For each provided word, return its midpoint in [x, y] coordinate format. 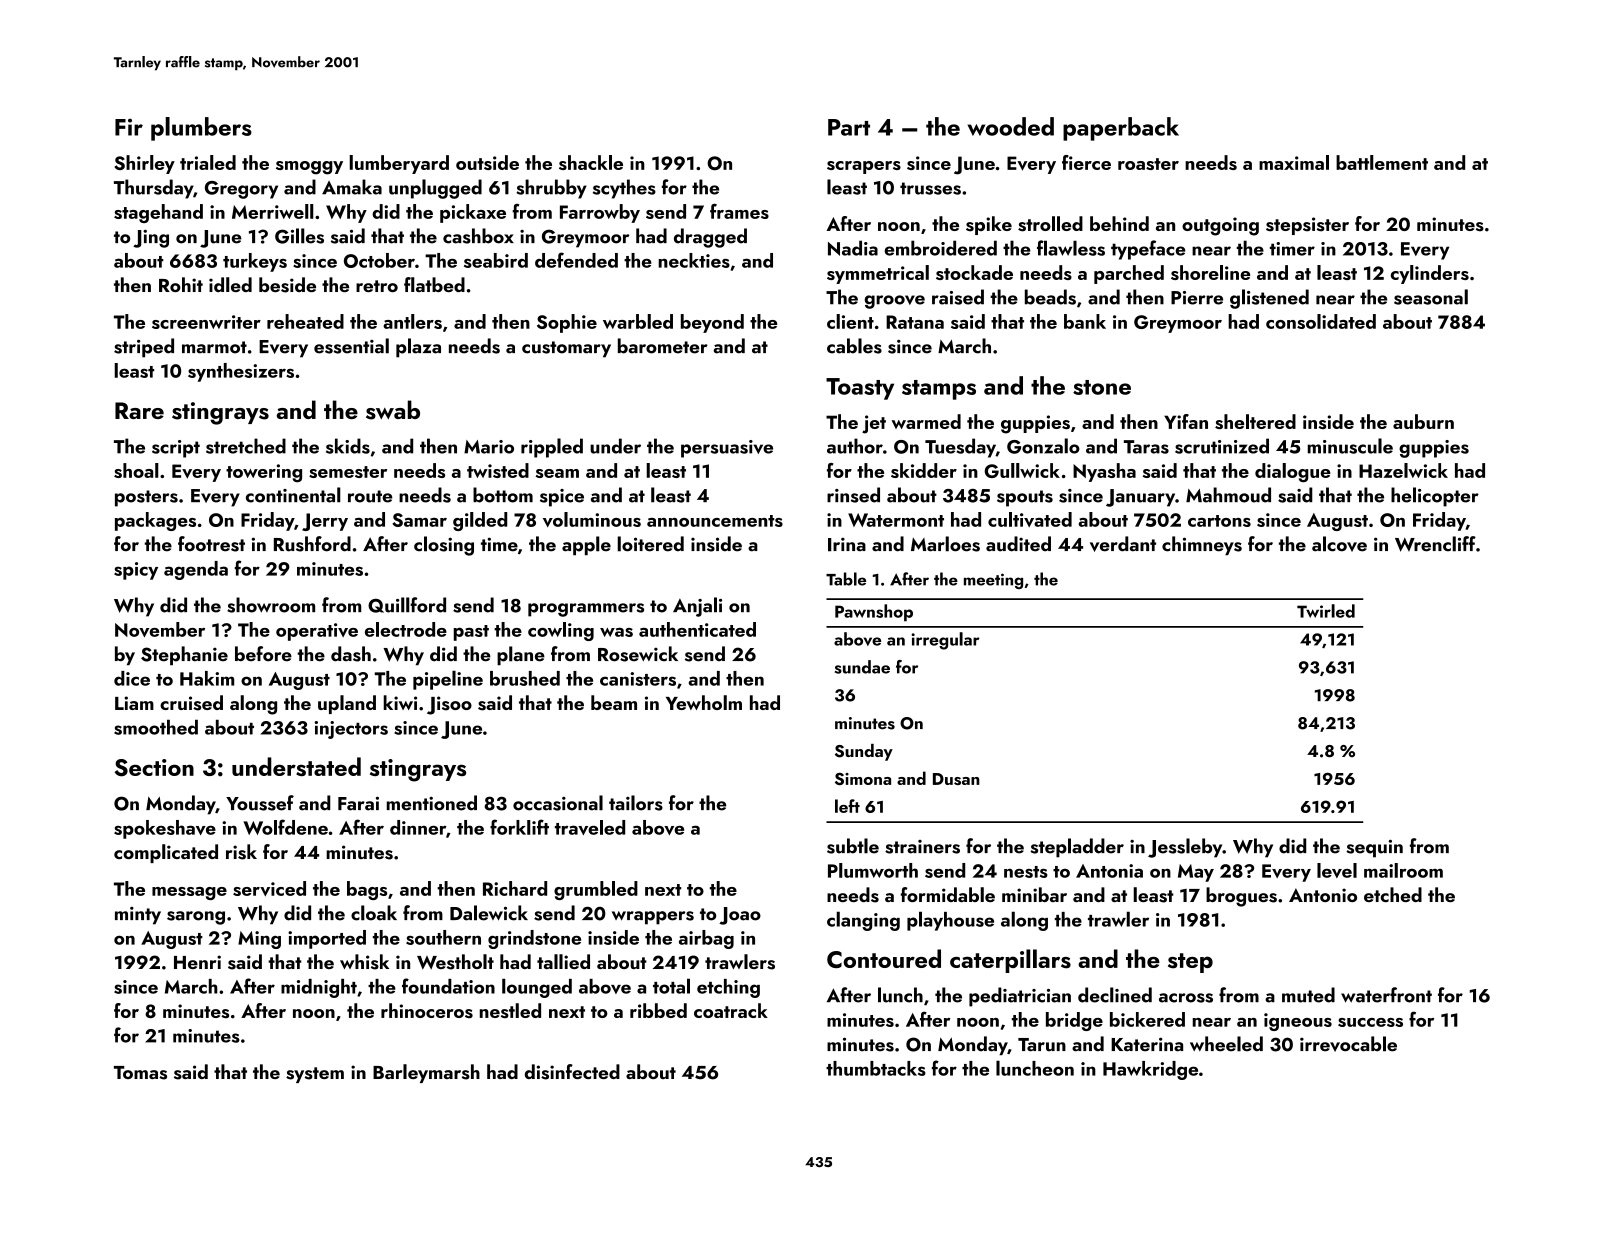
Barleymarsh [426, 1073]
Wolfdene [285, 827]
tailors [636, 803]
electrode [406, 629]
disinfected [572, 1072]
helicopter [1435, 497]
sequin [1374, 848]
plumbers [201, 129]
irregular [945, 641]
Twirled [1326, 611]
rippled [552, 448]
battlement [1382, 162]
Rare [139, 410]
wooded [1011, 126]
